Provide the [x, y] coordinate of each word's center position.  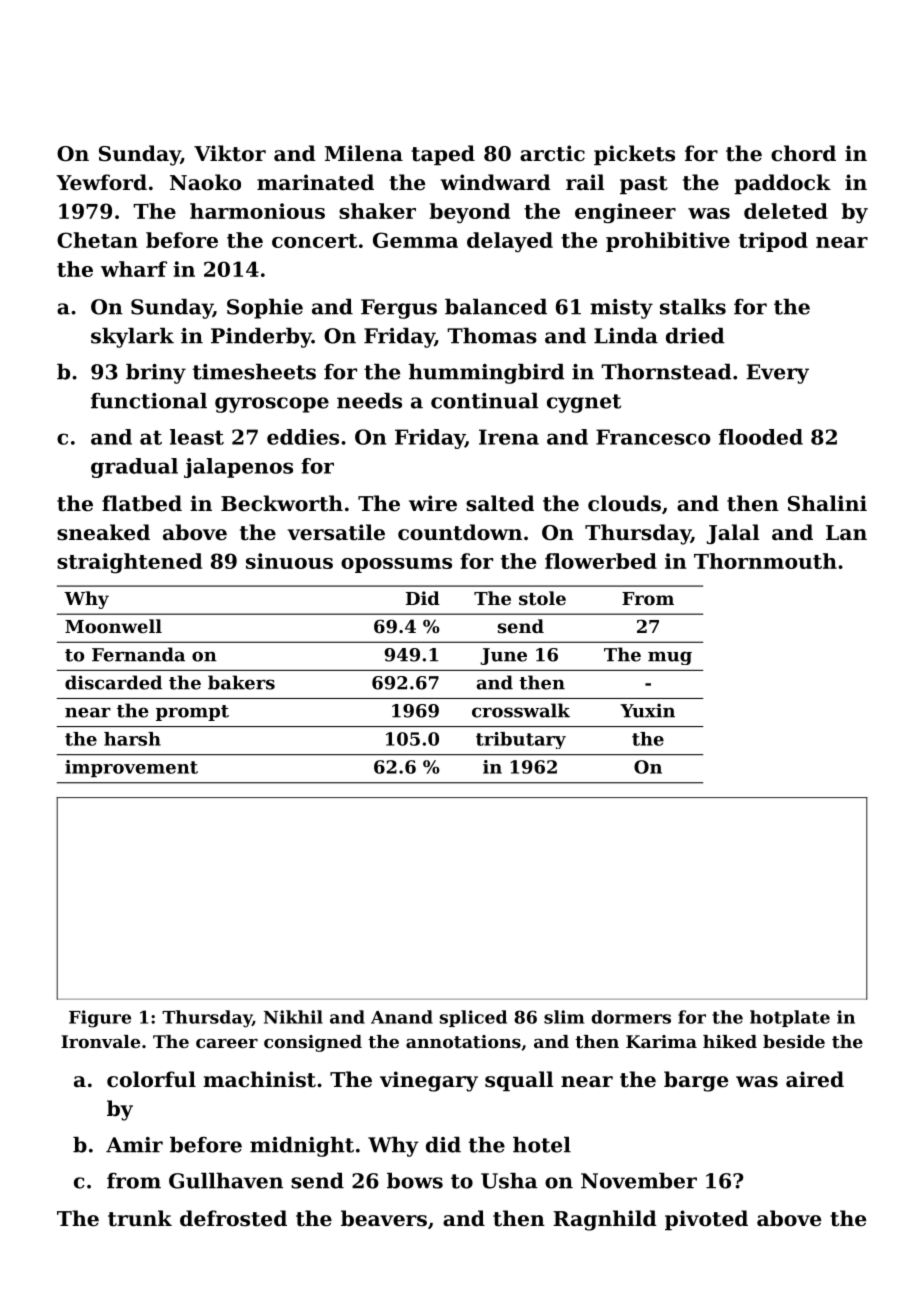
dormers [631, 1017]
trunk [140, 1218]
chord [803, 153]
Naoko [205, 182]
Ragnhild [605, 1220]
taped [443, 155]
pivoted [706, 1220]
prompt [192, 713]
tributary [521, 740]
